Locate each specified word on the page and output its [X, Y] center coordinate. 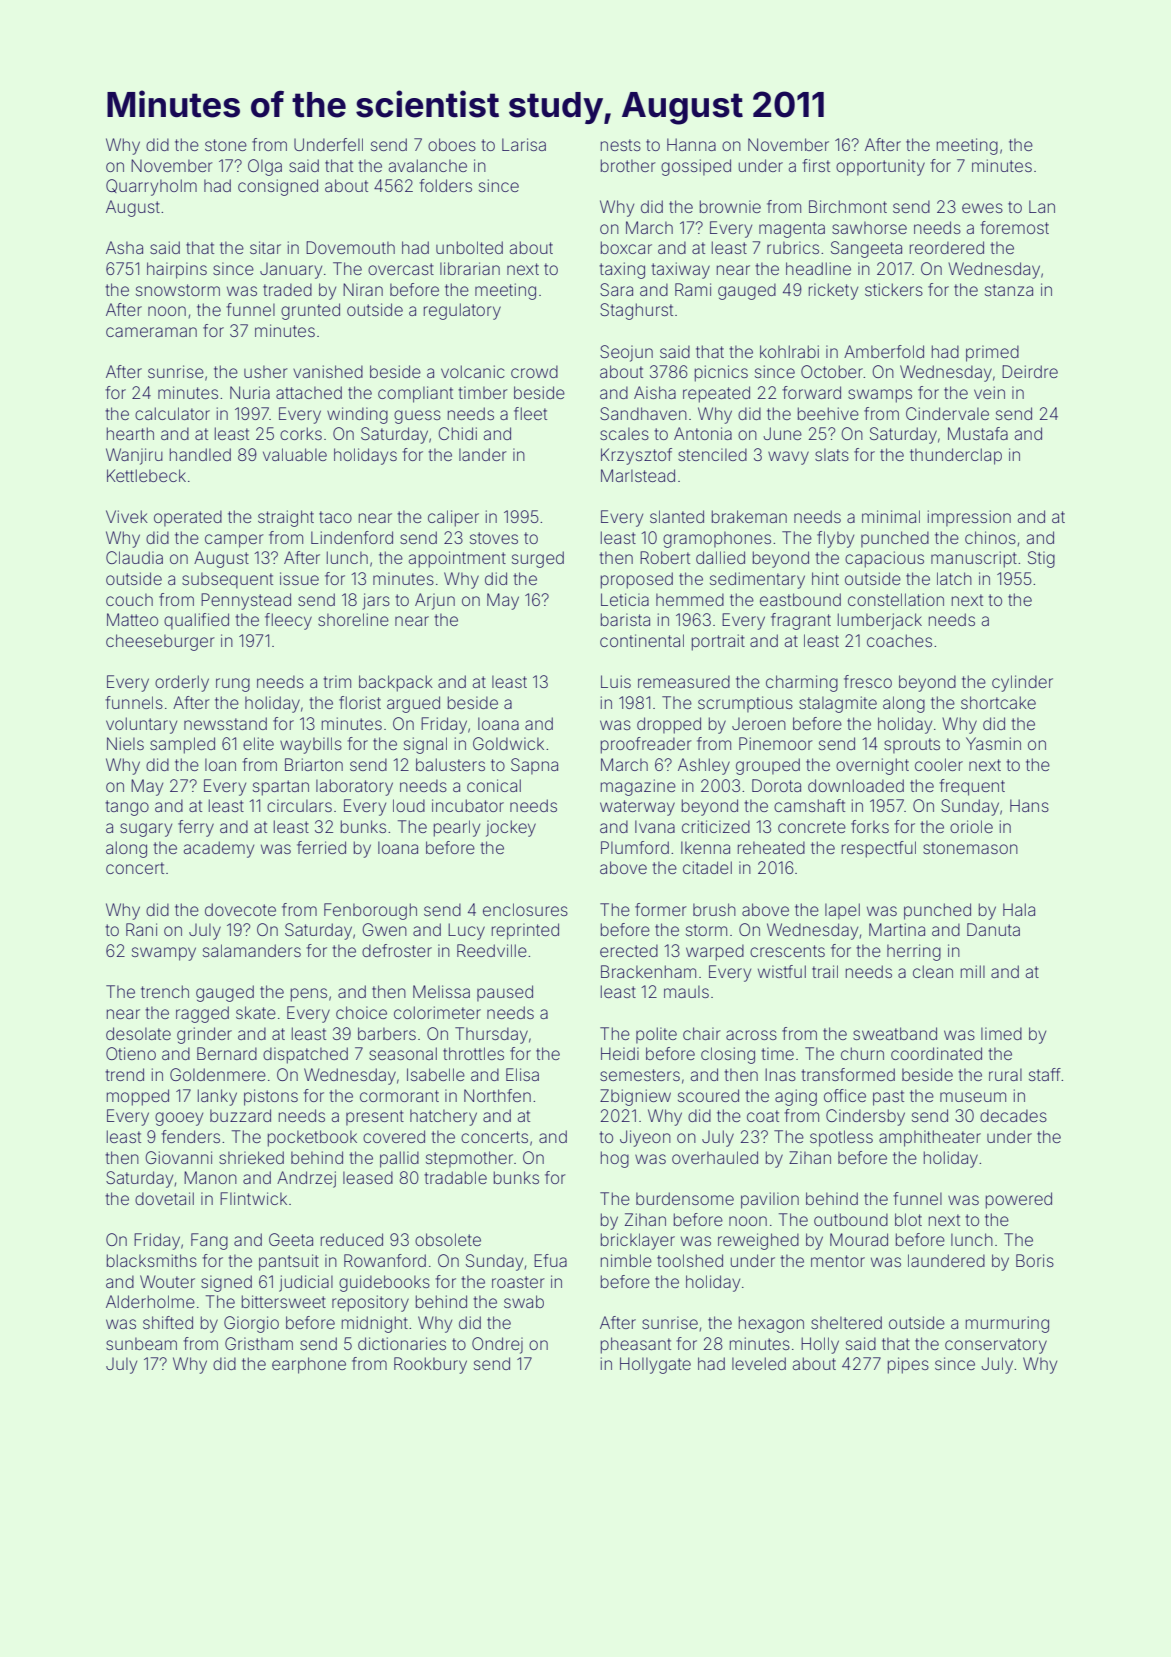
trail [825, 971]
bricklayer [638, 1241]
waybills [311, 745]
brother [628, 165]
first [816, 165]
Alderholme [150, 1301]
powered [1019, 1200]
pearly [457, 828]
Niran [363, 289]
